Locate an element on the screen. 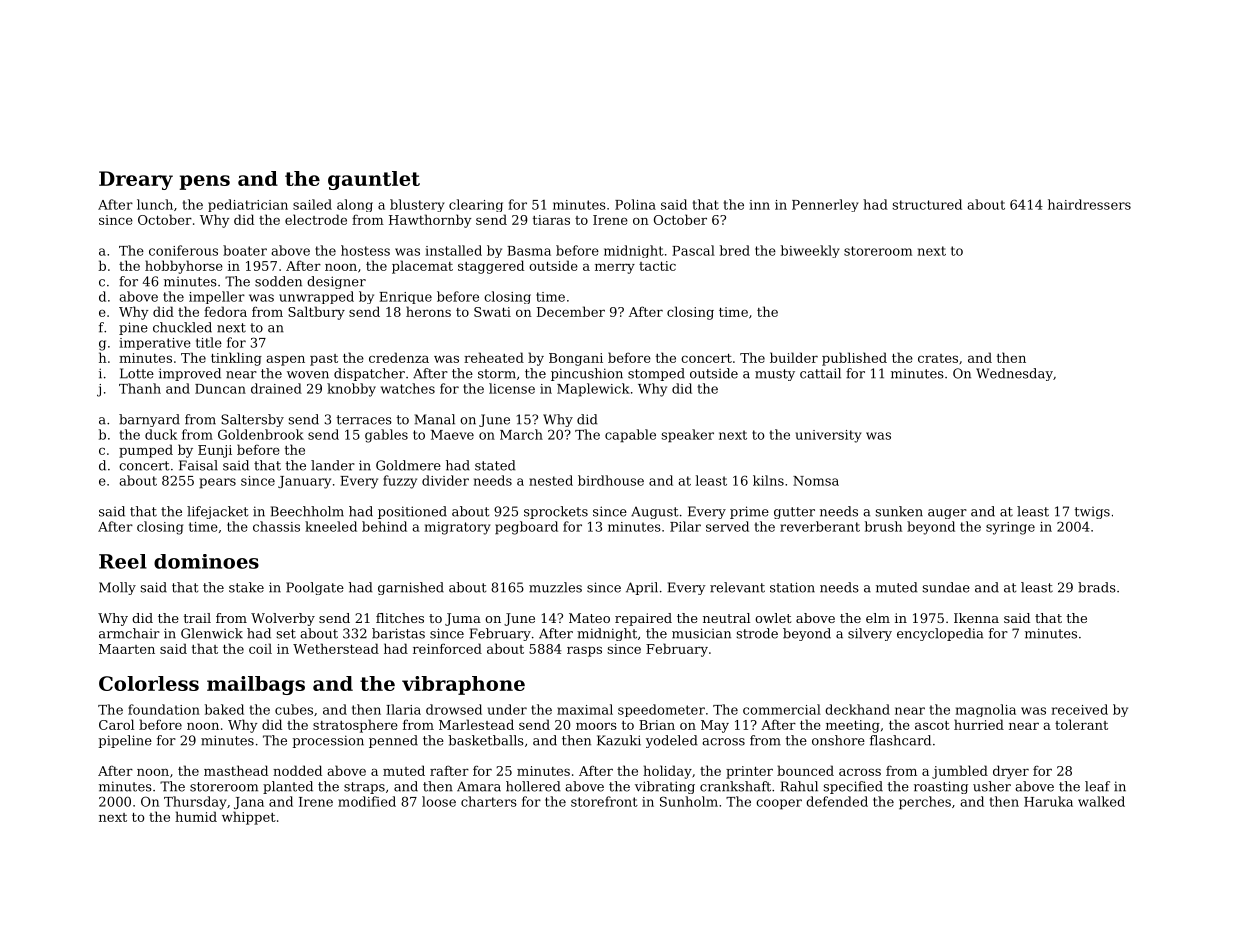  twigs is located at coordinates (1092, 513).
